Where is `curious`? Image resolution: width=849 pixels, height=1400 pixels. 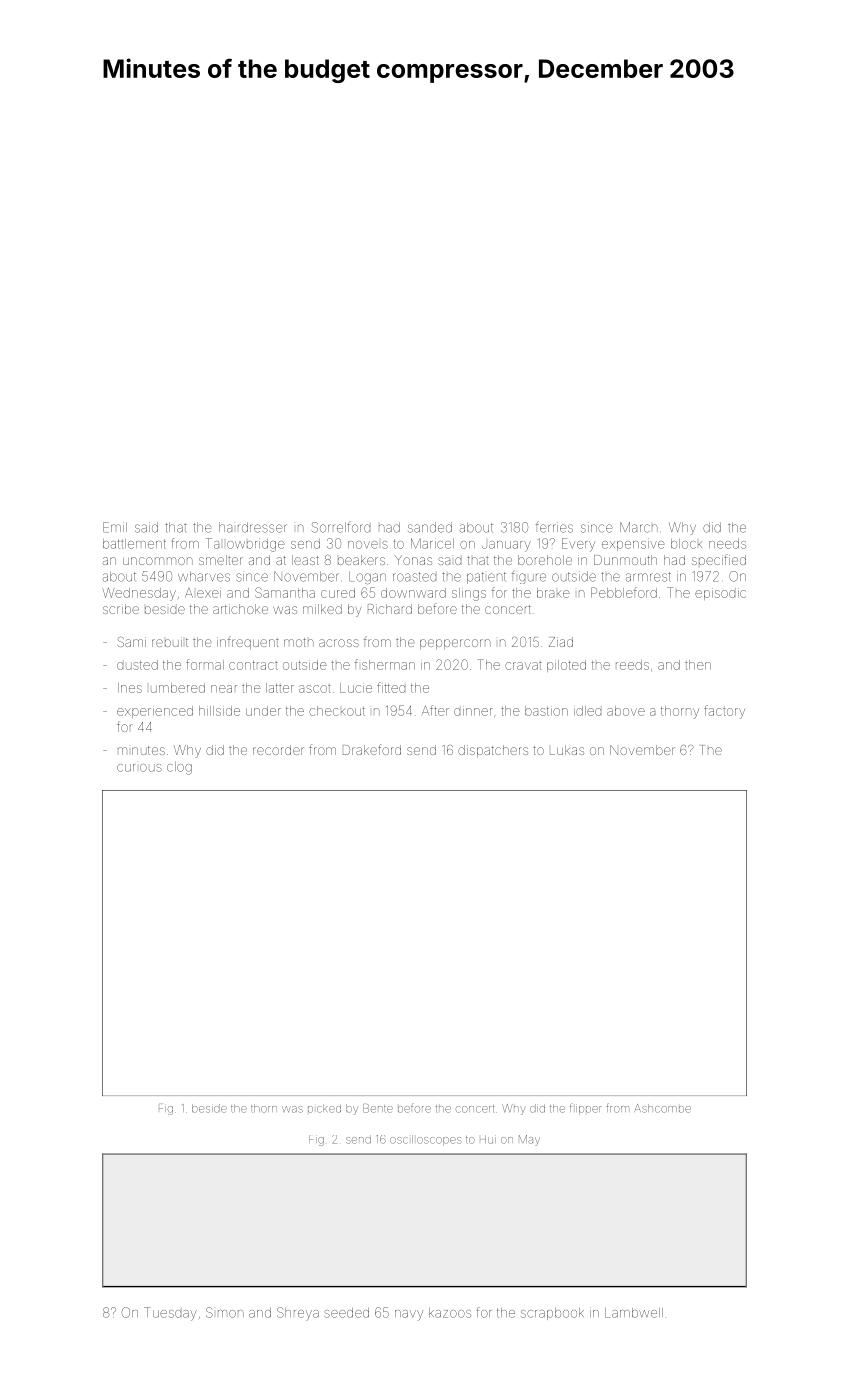 curious is located at coordinates (139, 768).
